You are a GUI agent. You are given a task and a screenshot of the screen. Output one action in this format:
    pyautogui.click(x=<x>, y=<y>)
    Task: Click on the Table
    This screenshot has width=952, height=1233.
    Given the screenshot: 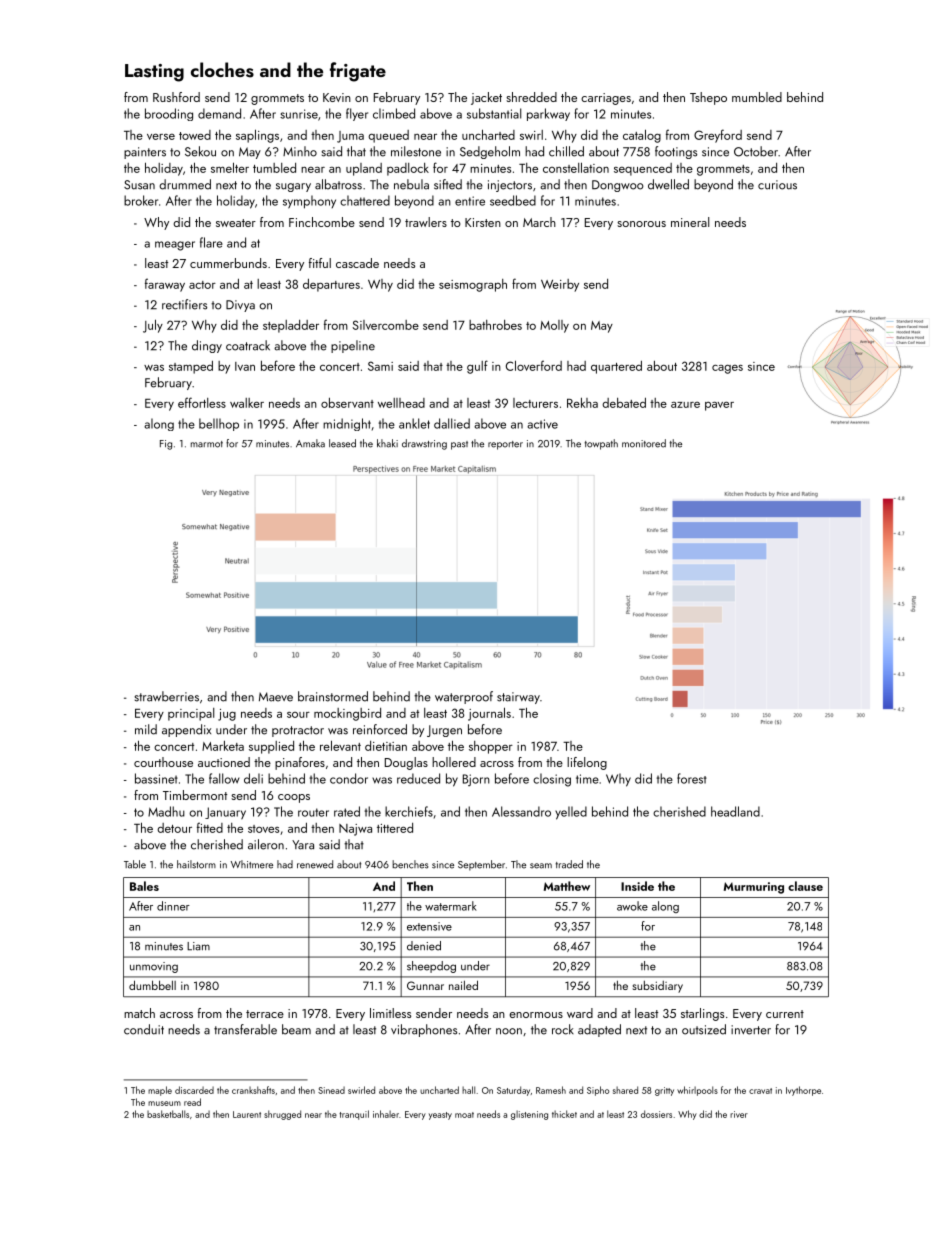 What is the action you would take?
    pyautogui.click(x=135, y=864)
